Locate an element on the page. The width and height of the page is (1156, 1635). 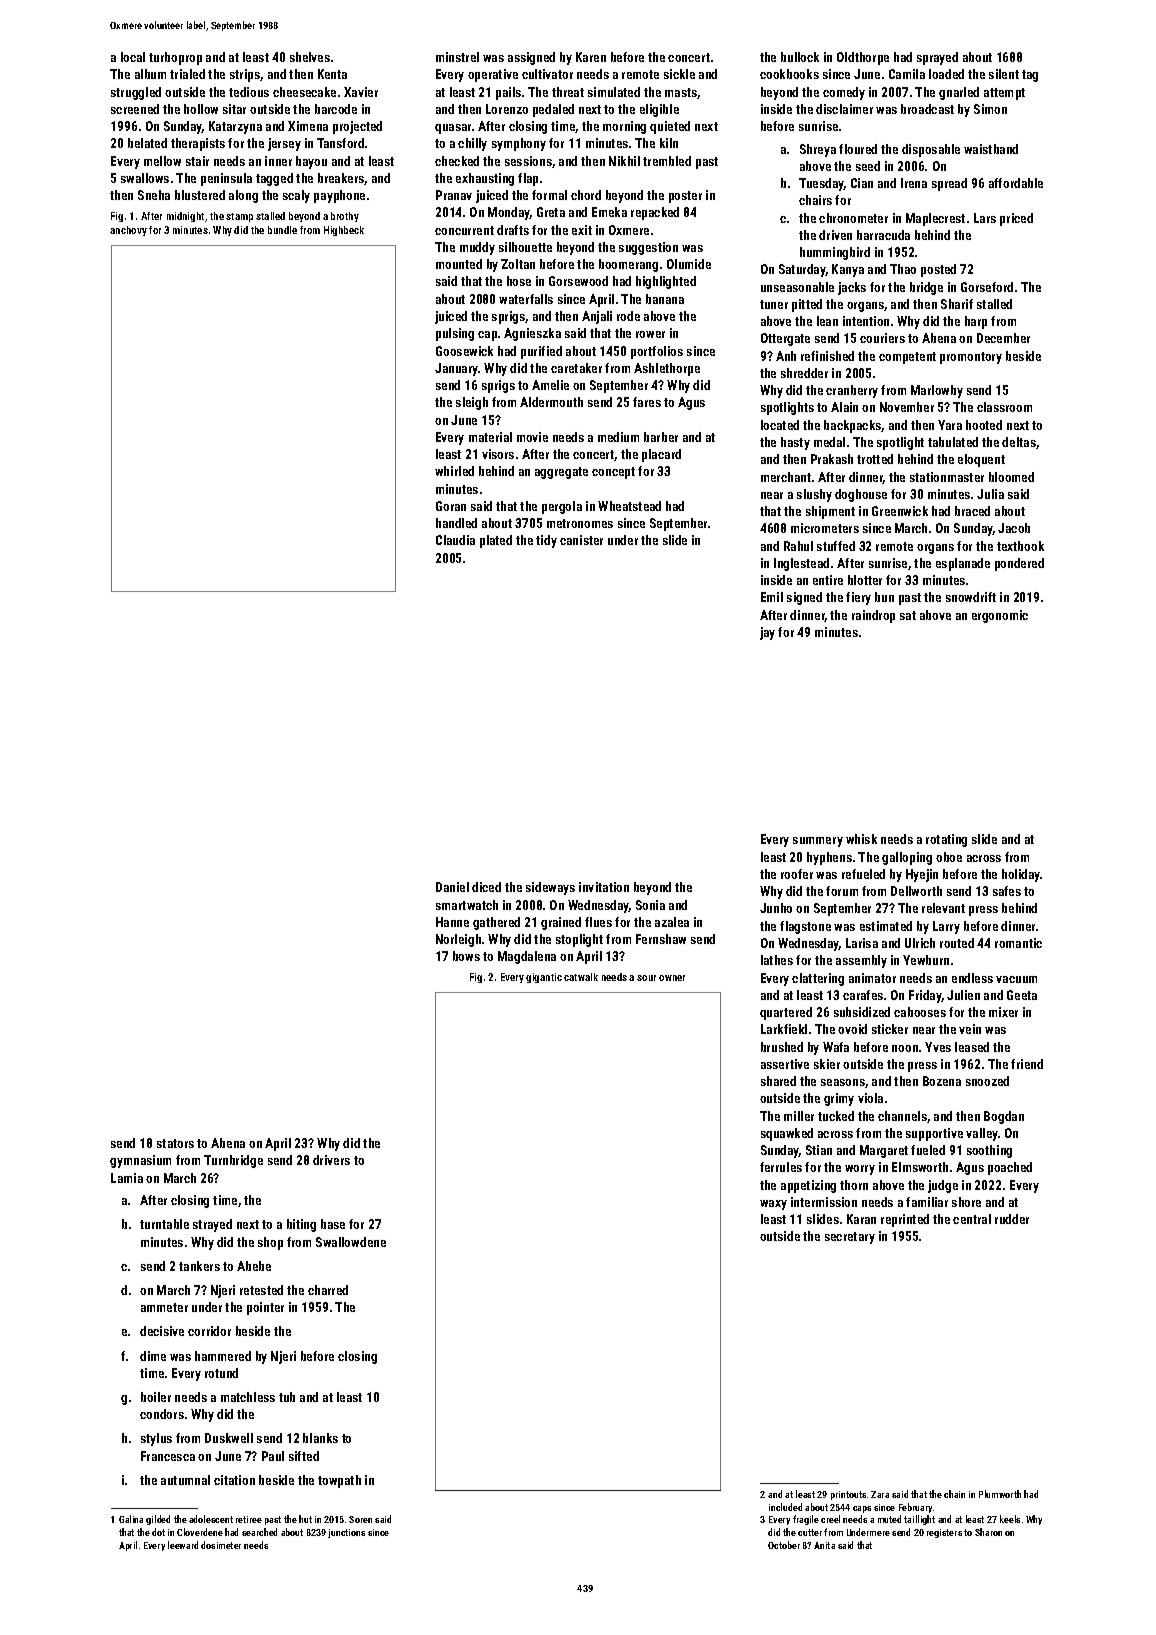
dosimeter is located at coordinates (221, 1545).
